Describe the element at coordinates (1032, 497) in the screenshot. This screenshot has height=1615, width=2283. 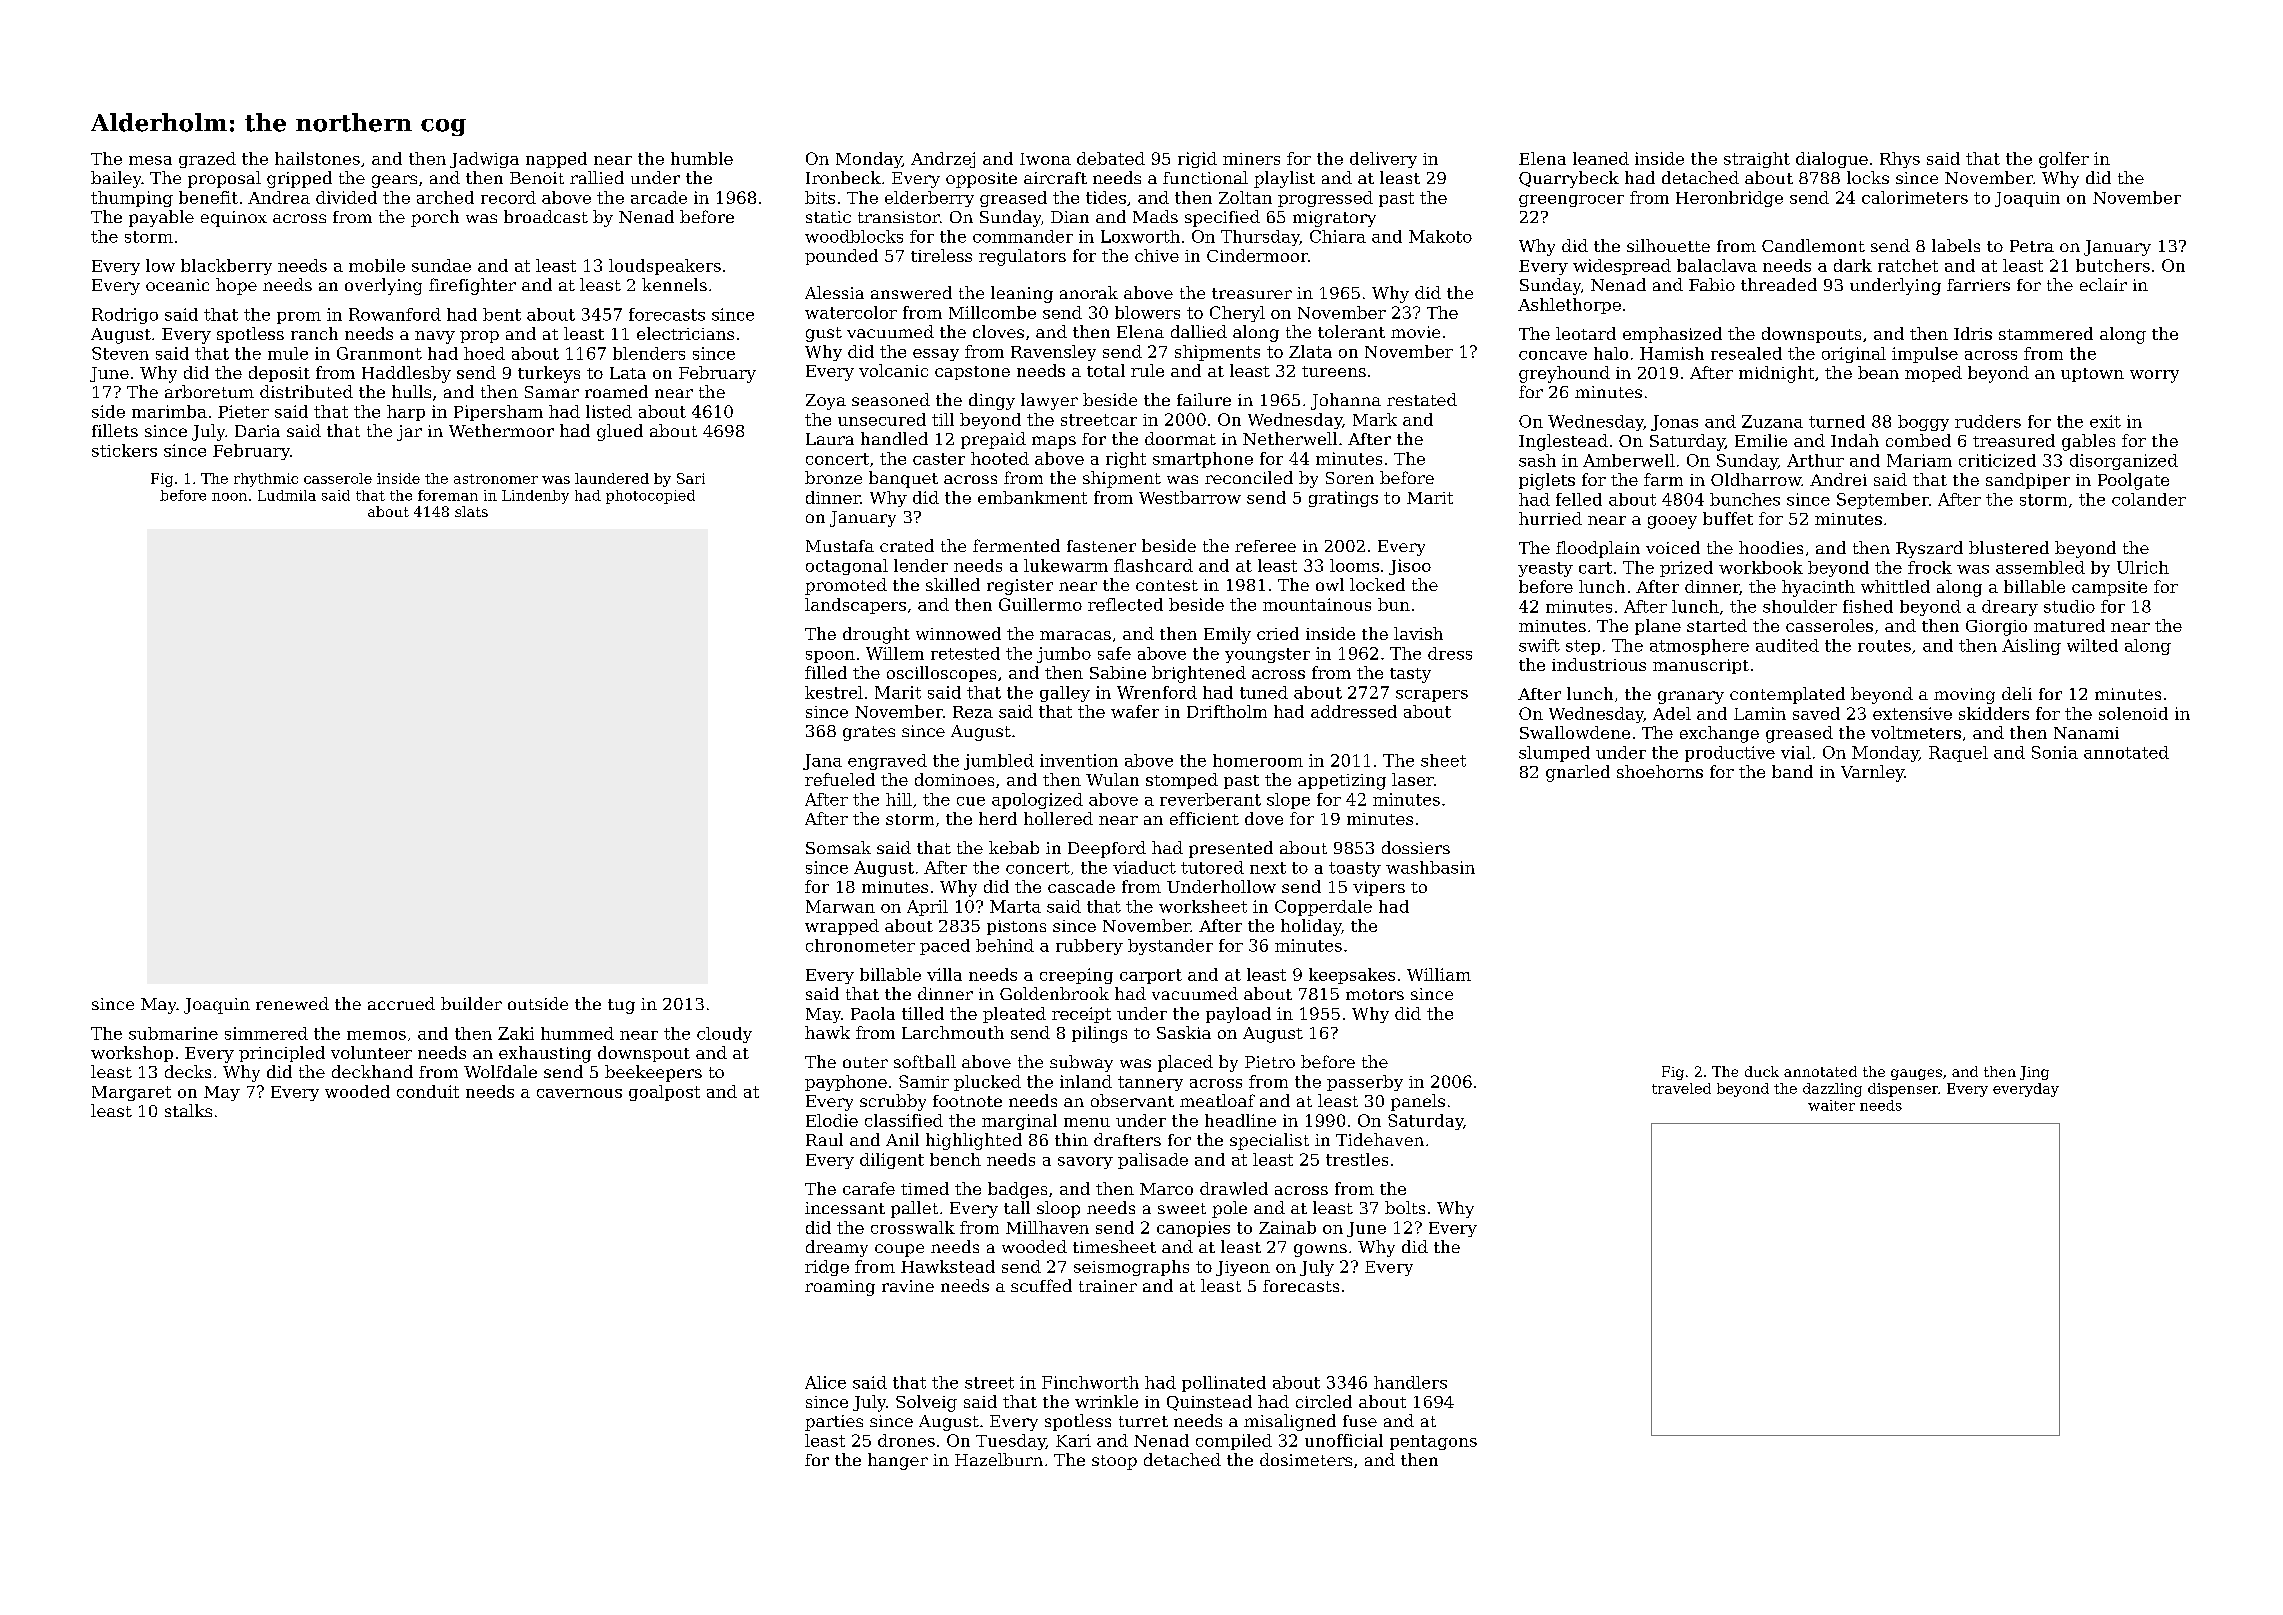
I see `embankment` at that location.
